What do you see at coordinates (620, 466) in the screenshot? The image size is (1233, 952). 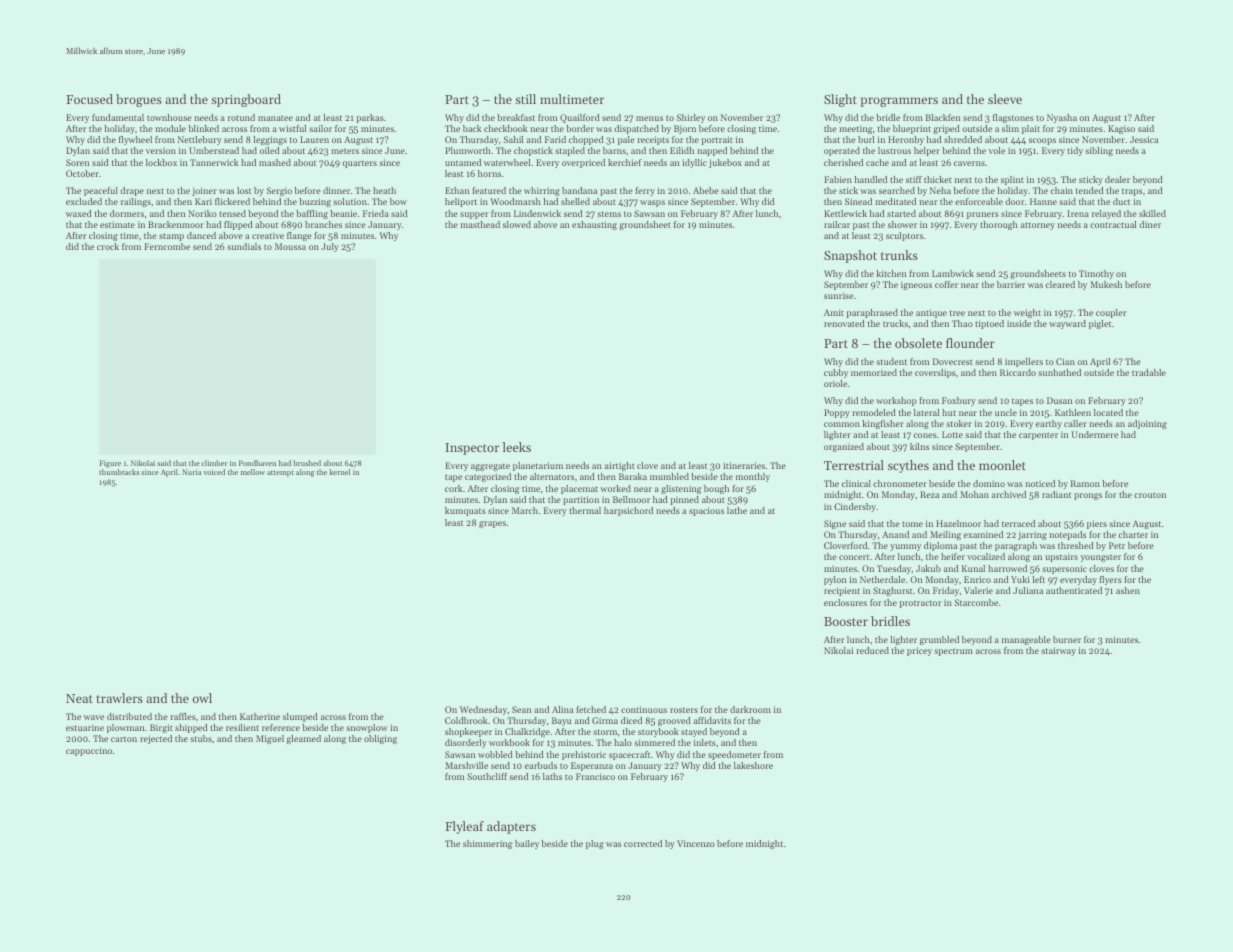 I see `airtight` at bounding box center [620, 466].
